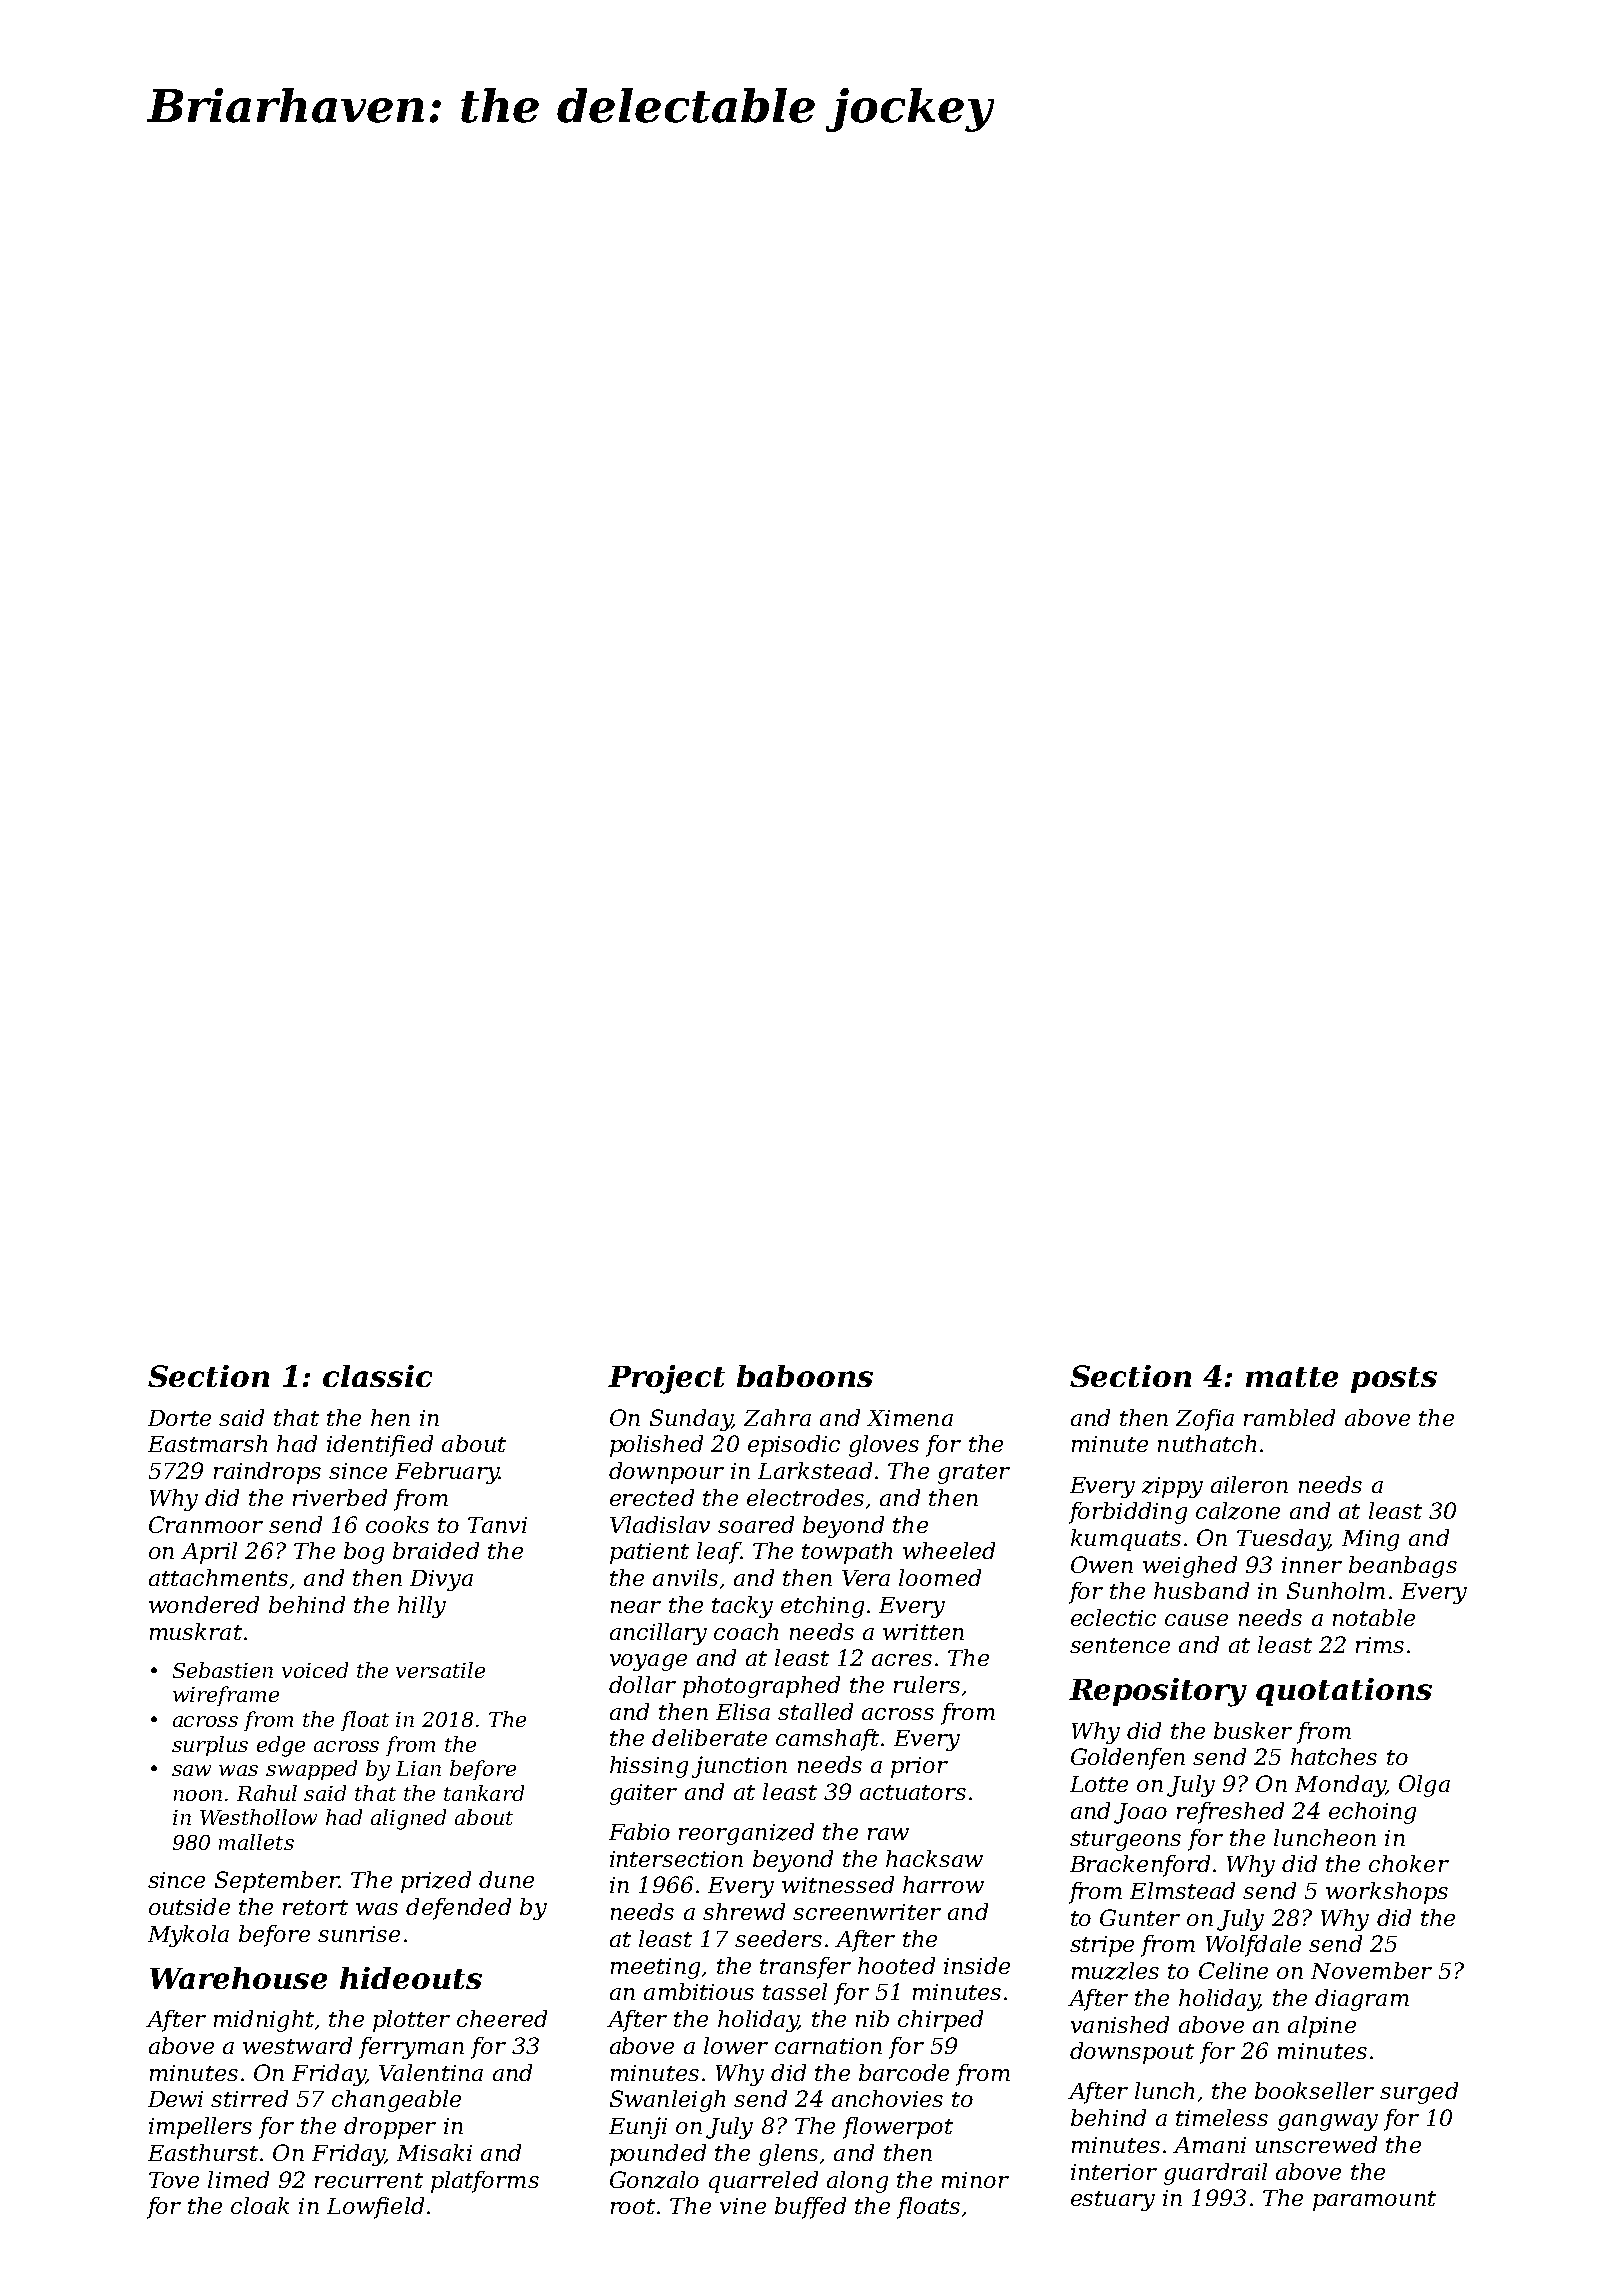 The image size is (1620, 2292). Describe the element at coordinates (210, 1746) in the screenshot. I see `surplus` at that location.
